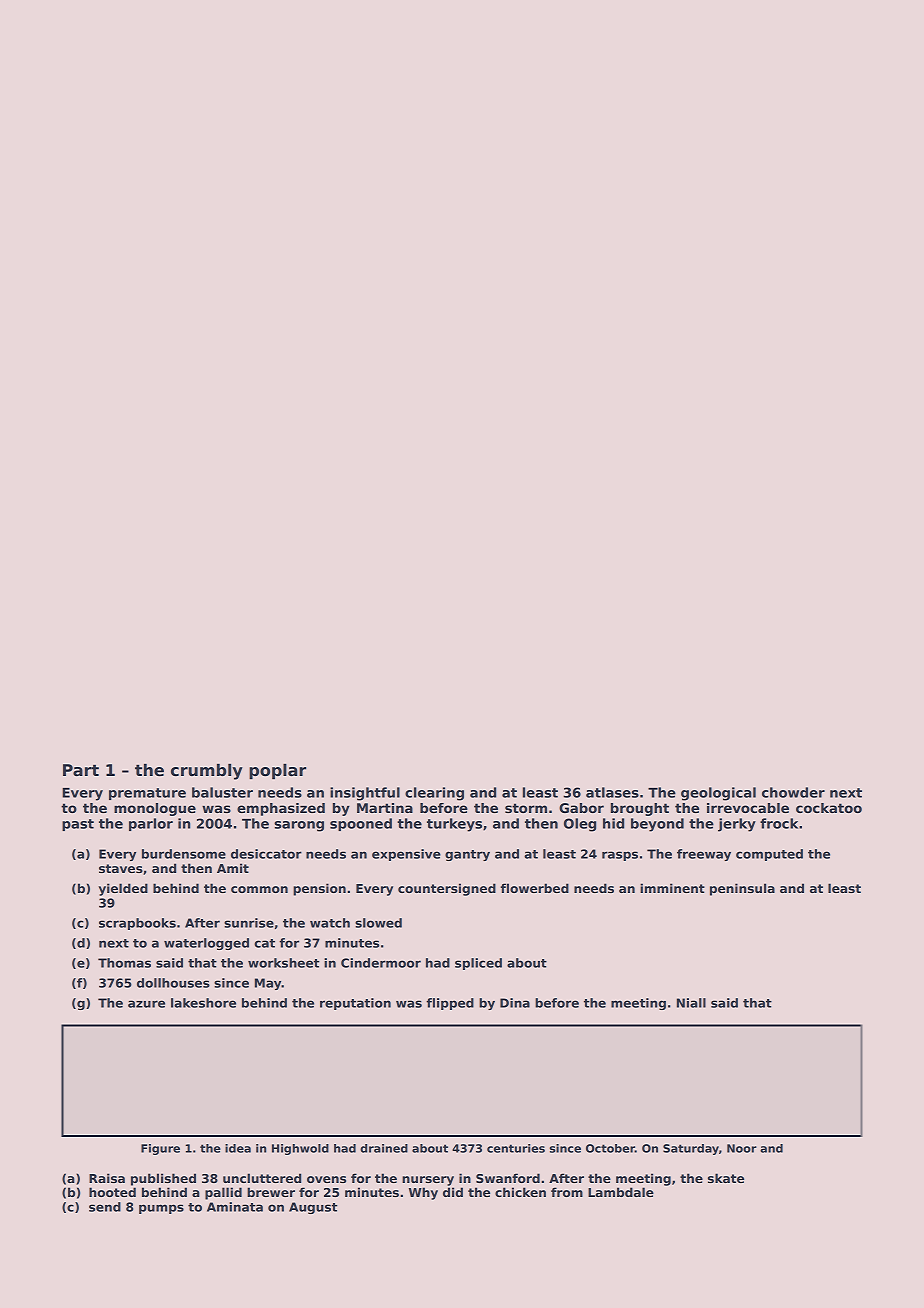  I want to click on reputation, so click(355, 1004).
